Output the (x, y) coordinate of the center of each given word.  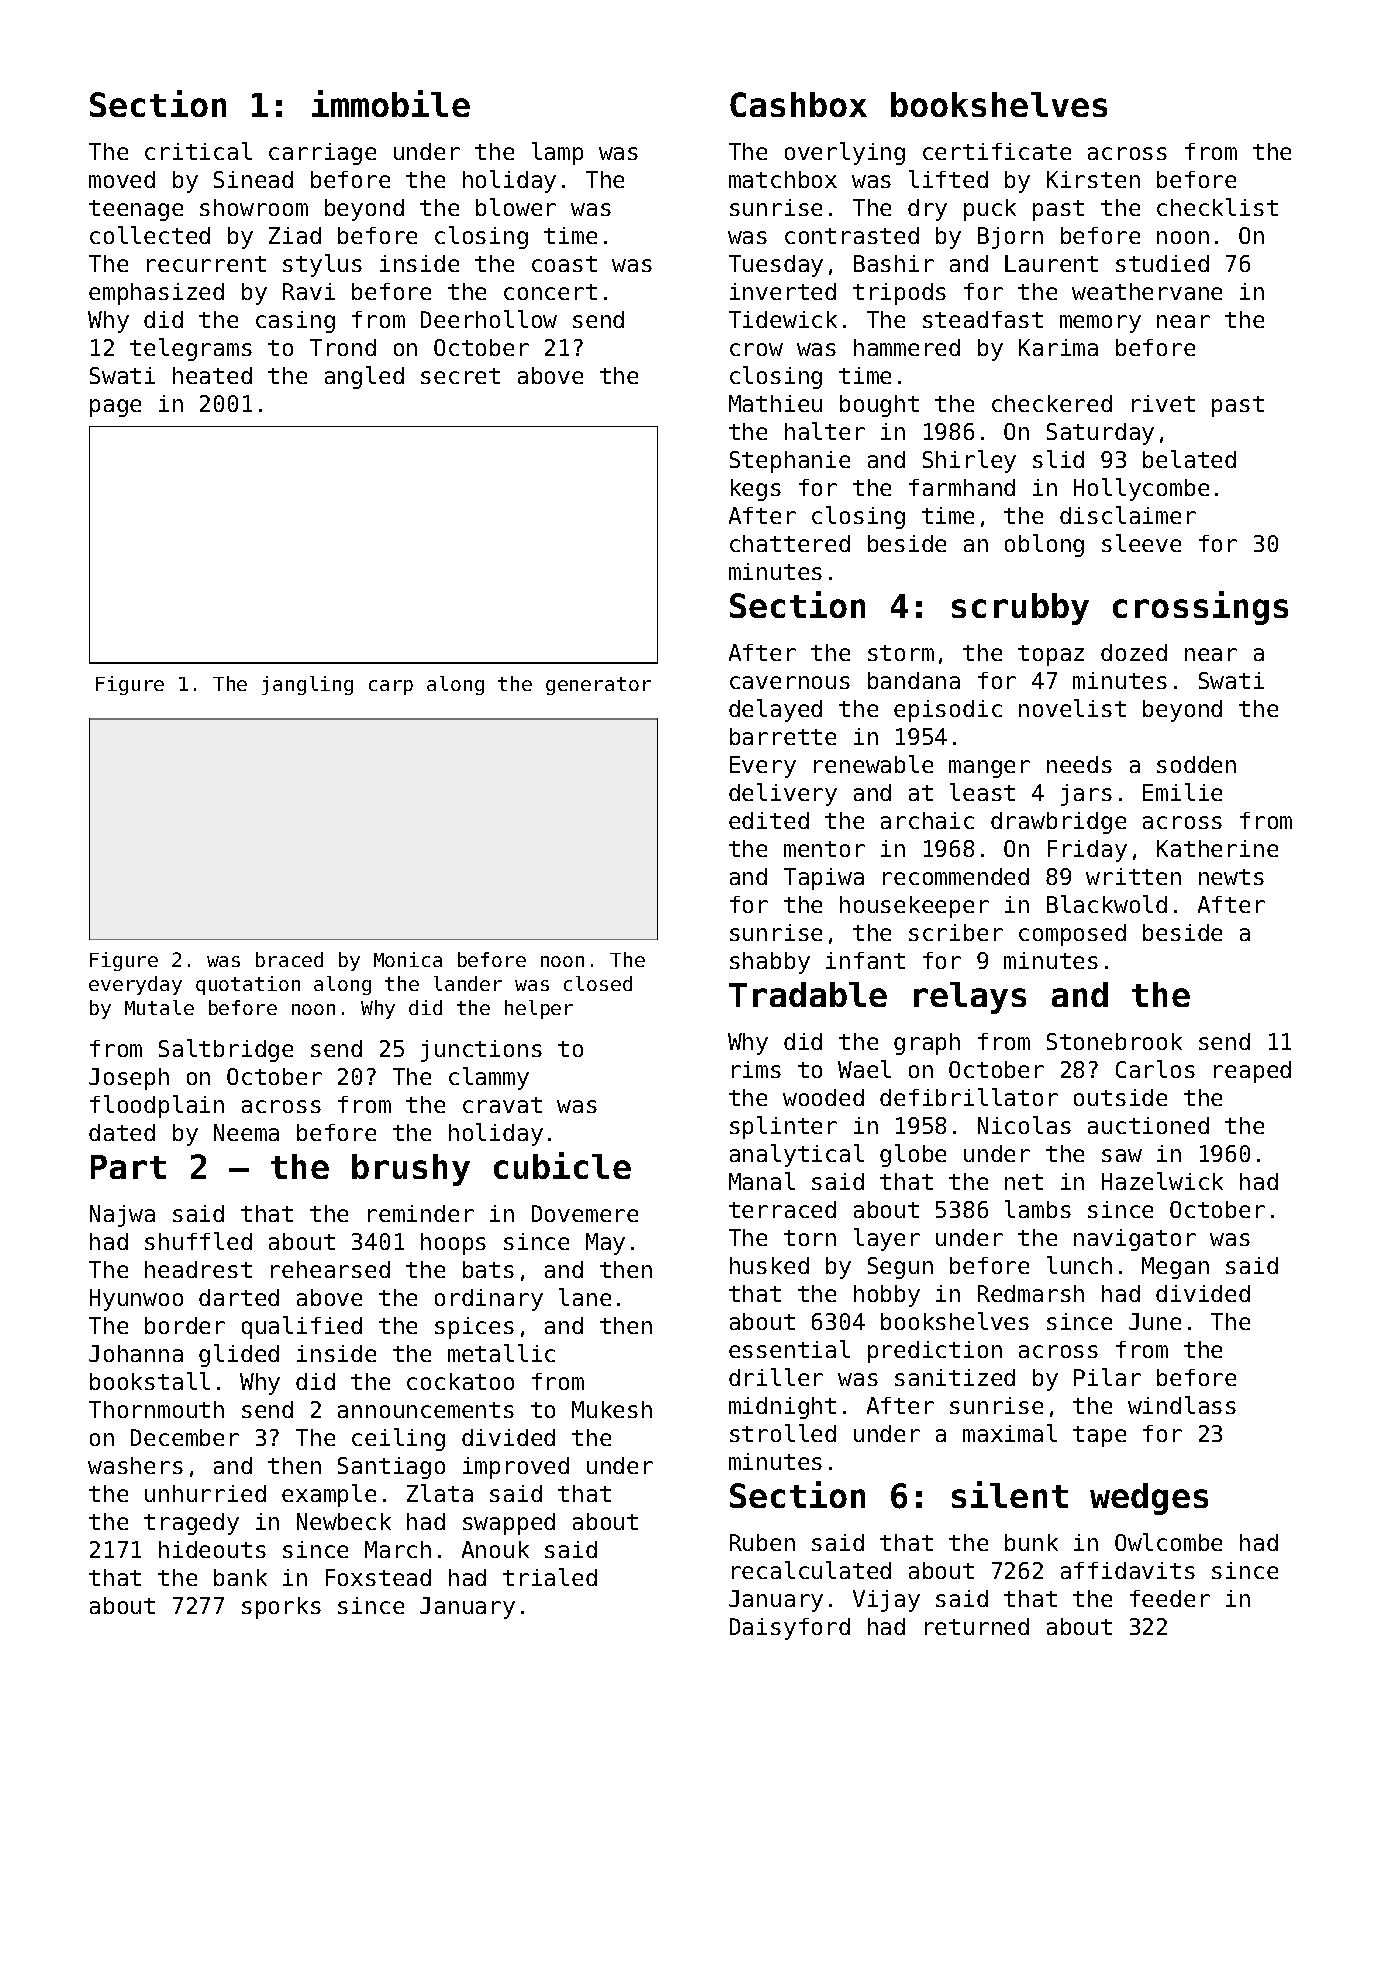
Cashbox (798, 104)
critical (198, 151)
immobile (391, 103)
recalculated (811, 1570)
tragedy (191, 1524)
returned (977, 1626)
